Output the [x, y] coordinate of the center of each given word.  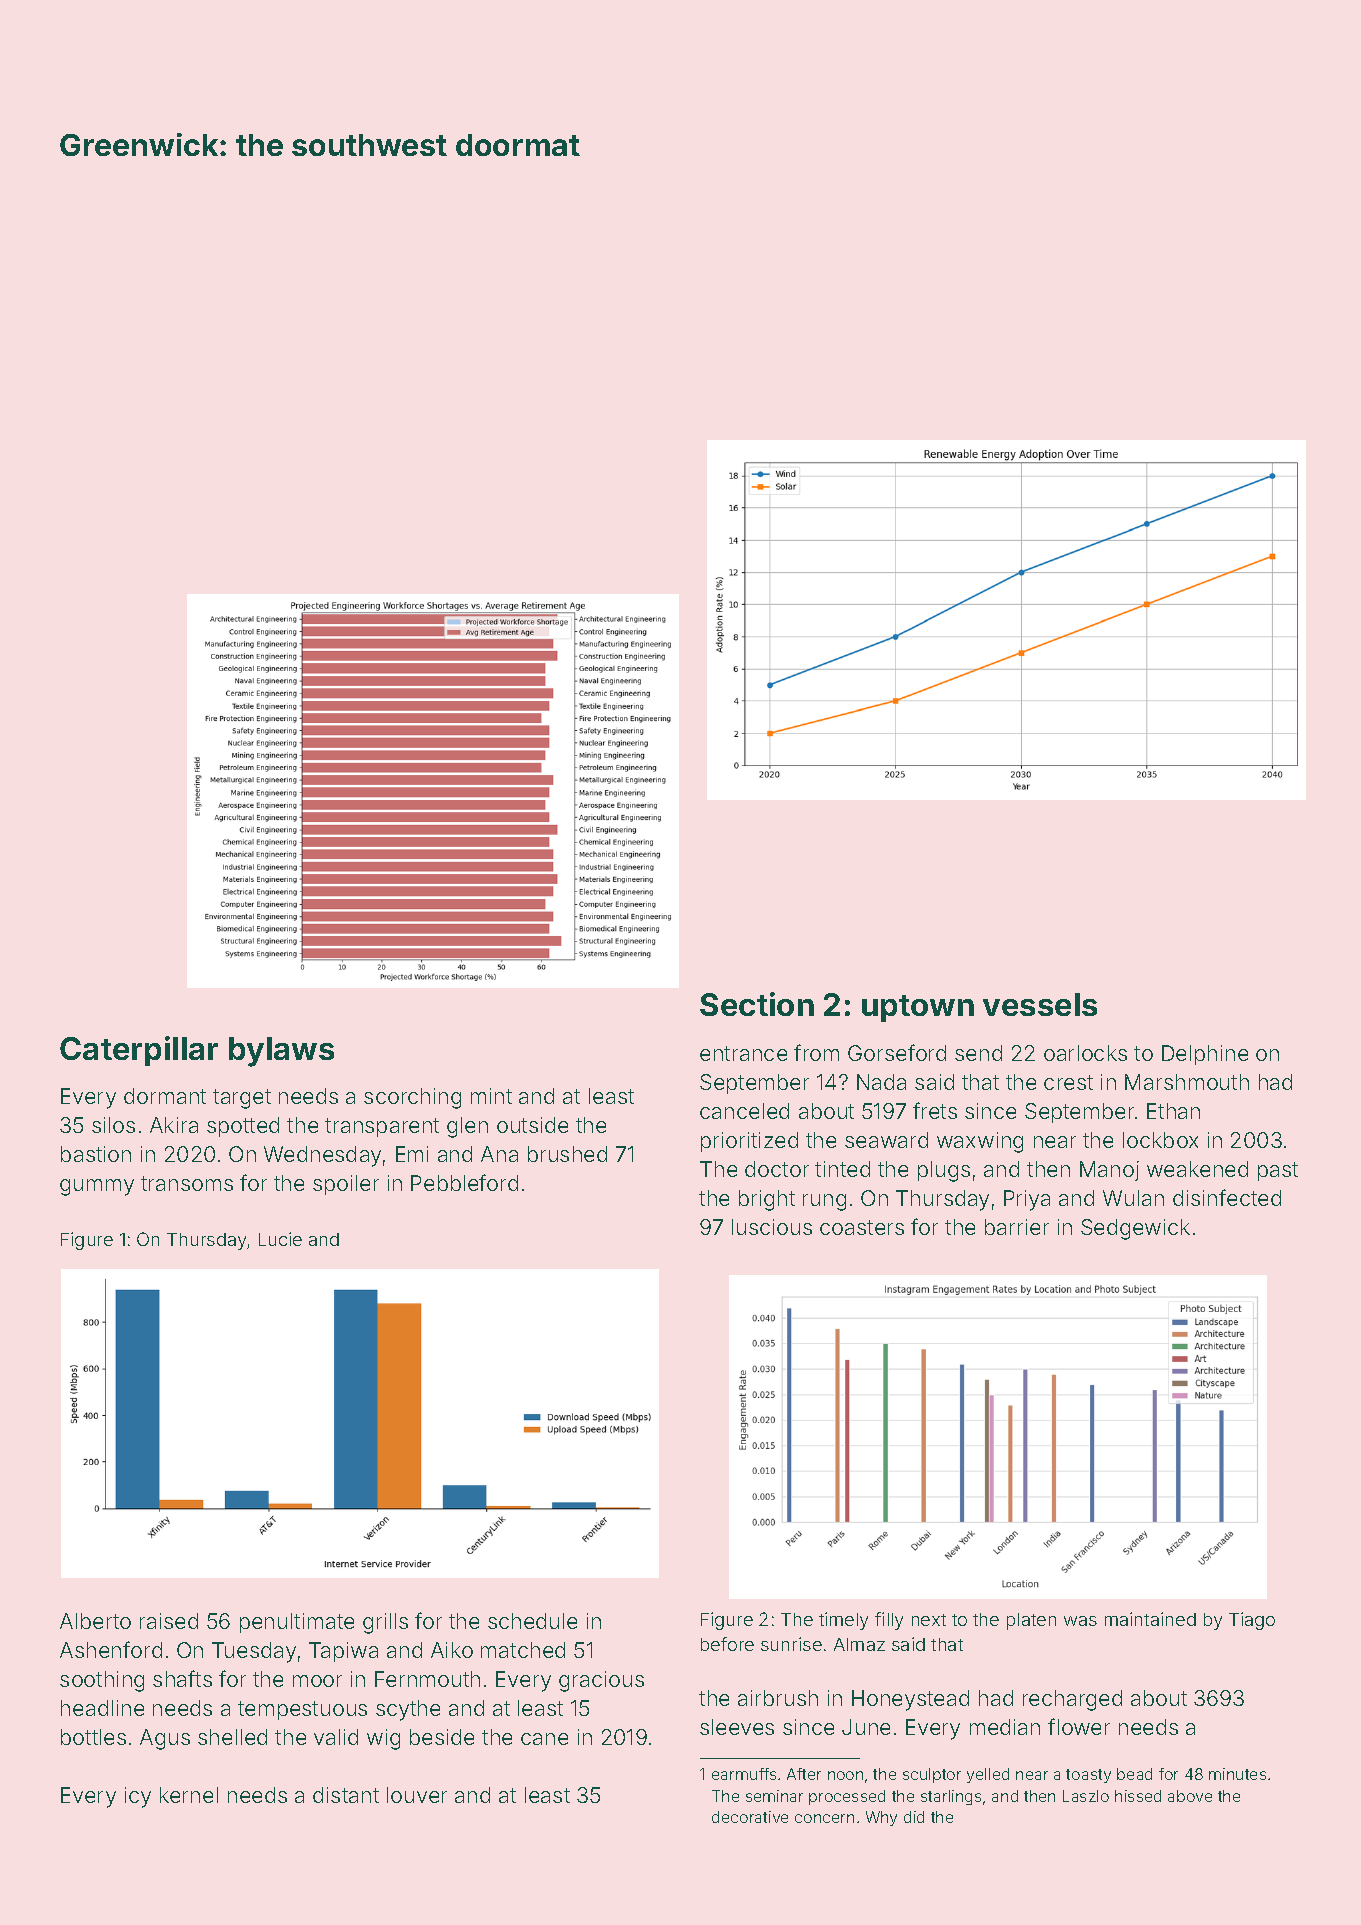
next [929, 1620]
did [914, 1817]
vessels [1040, 1004]
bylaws [281, 1052]
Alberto [95, 1621]
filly [889, 1621]
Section [757, 1004]
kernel [189, 1795]
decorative [750, 1817]
